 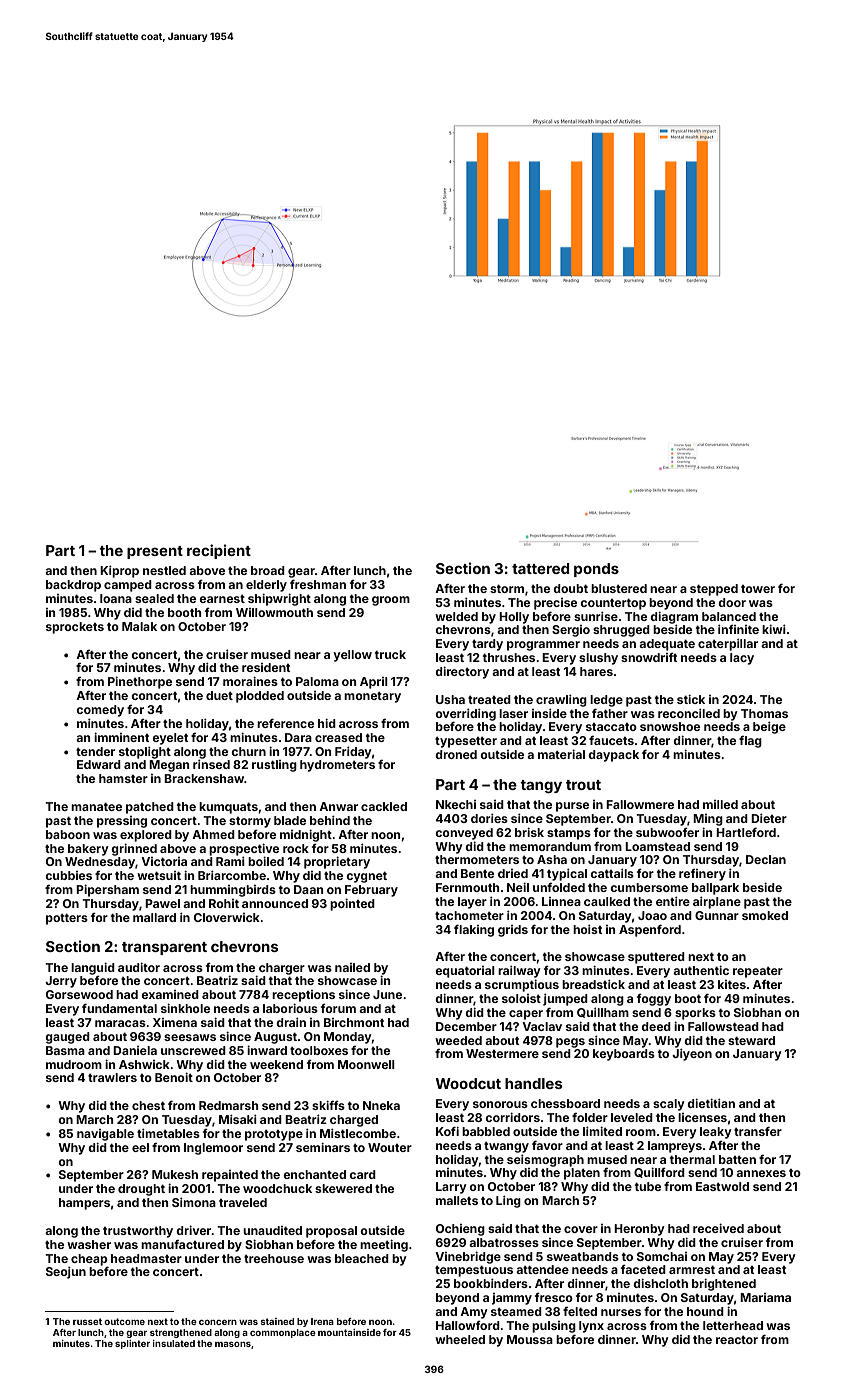 What do you see at coordinates (619, 588) in the screenshot?
I see `blustered` at bounding box center [619, 588].
